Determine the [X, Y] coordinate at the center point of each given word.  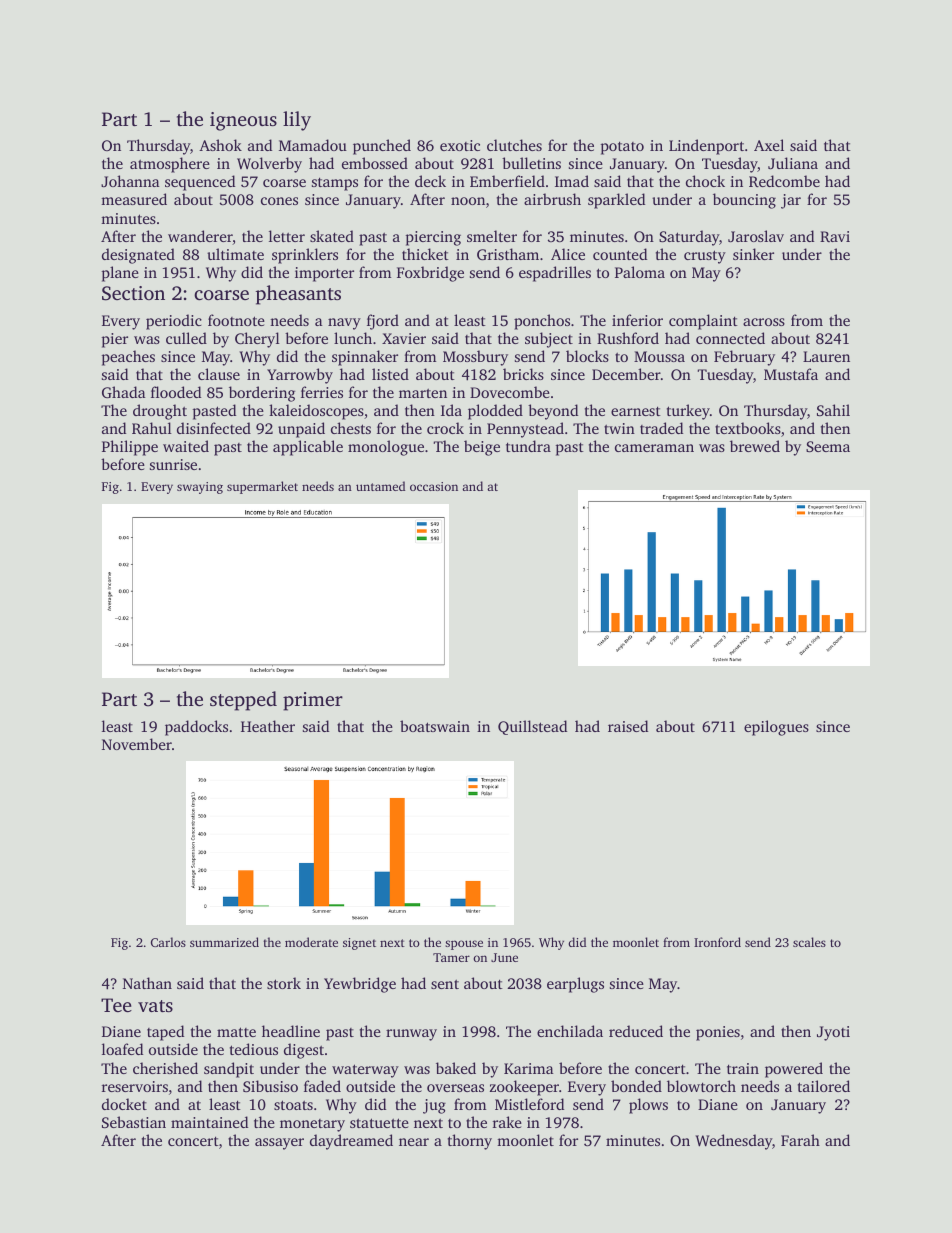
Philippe [130, 448]
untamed [380, 486]
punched [382, 147]
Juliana [793, 163]
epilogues [776, 728]
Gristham [508, 254]
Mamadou [313, 145]
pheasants [298, 295]
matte [236, 1032]
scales [809, 942]
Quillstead [532, 727]
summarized [224, 942]
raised [628, 726]
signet [359, 944]
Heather [268, 726]
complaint [703, 322]
